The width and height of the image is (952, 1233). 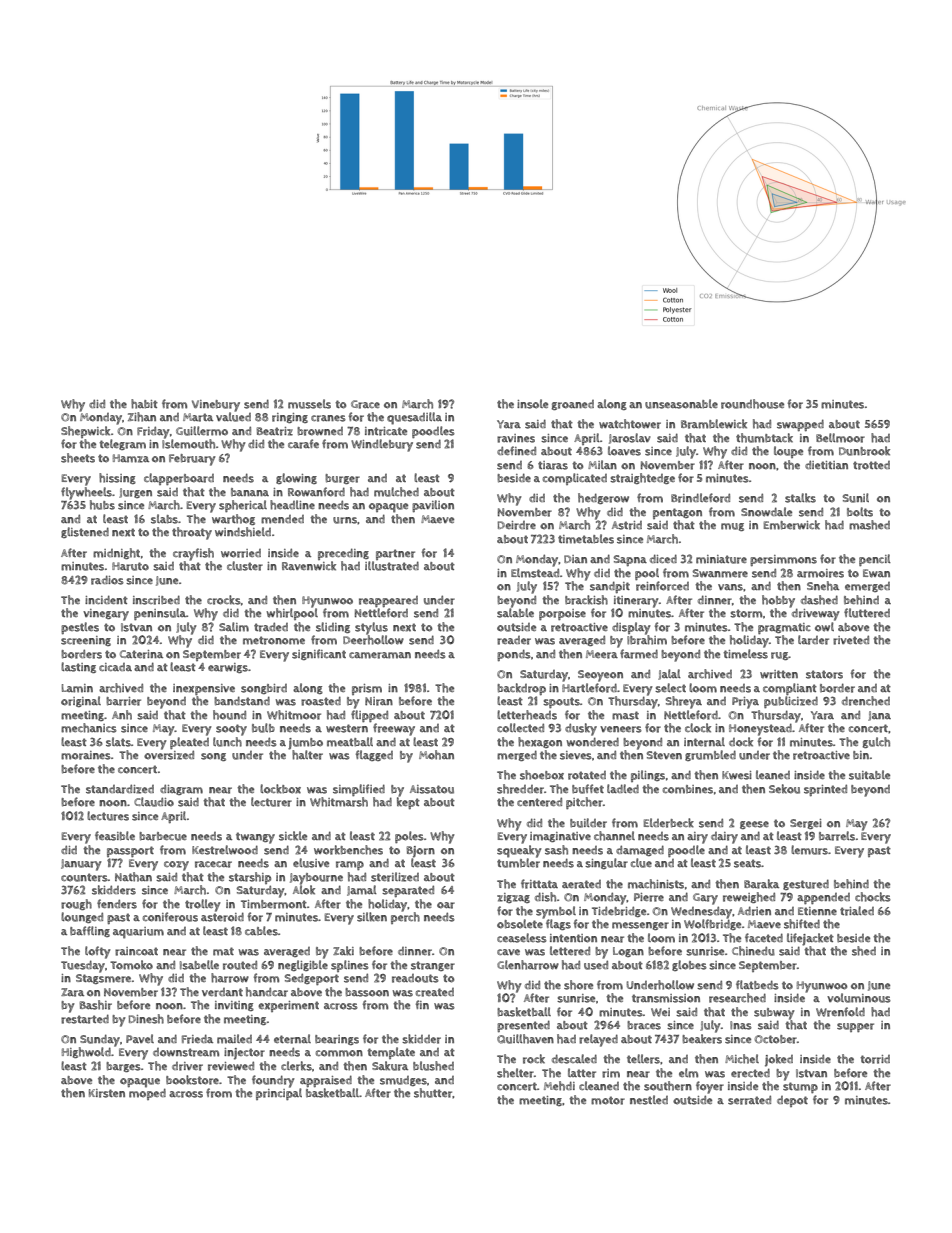 What do you see at coordinates (81, 701) in the image?
I see `original` at bounding box center [81, 701].
